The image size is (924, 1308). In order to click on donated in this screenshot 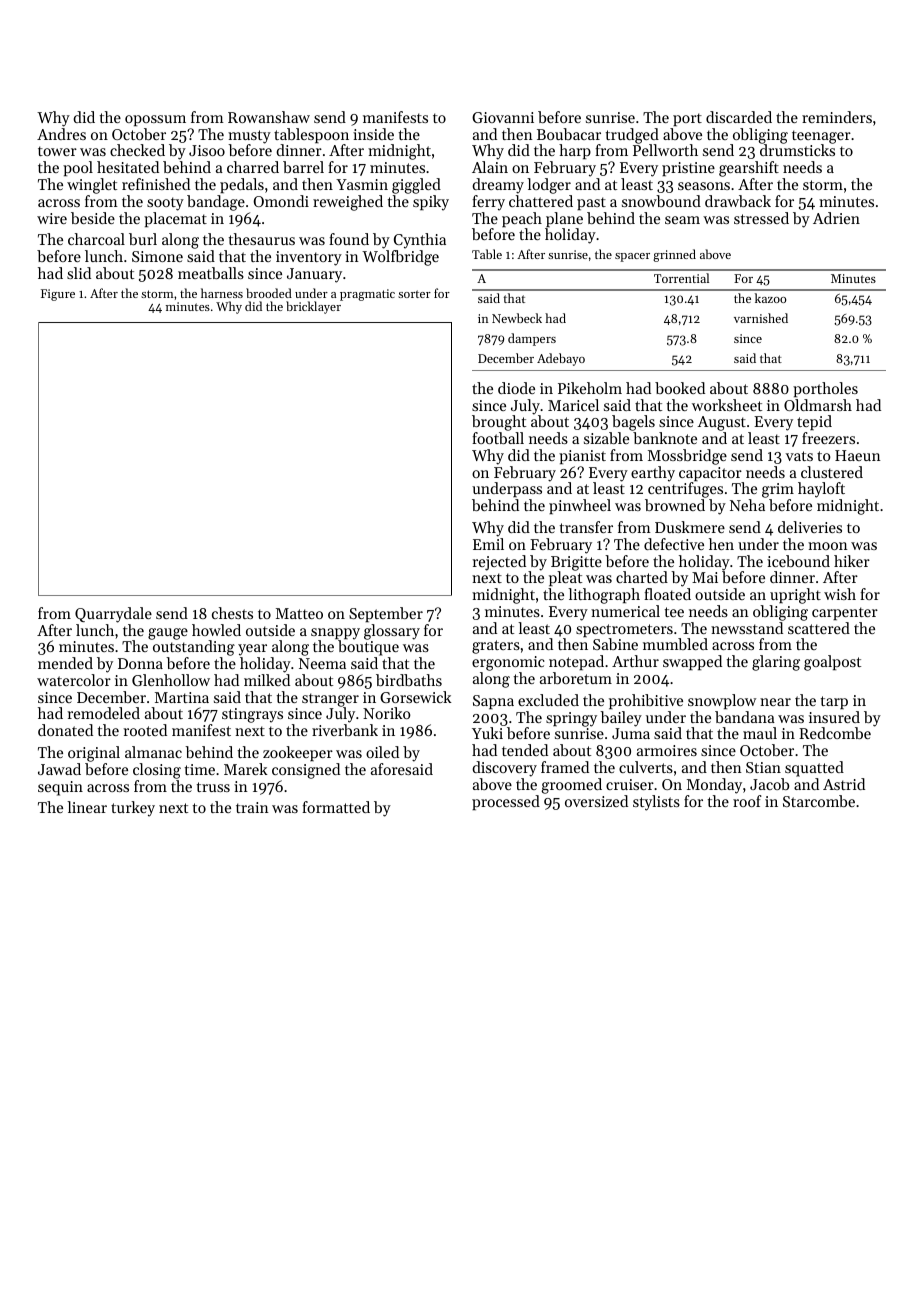, I will do `click(65, 730)`.
